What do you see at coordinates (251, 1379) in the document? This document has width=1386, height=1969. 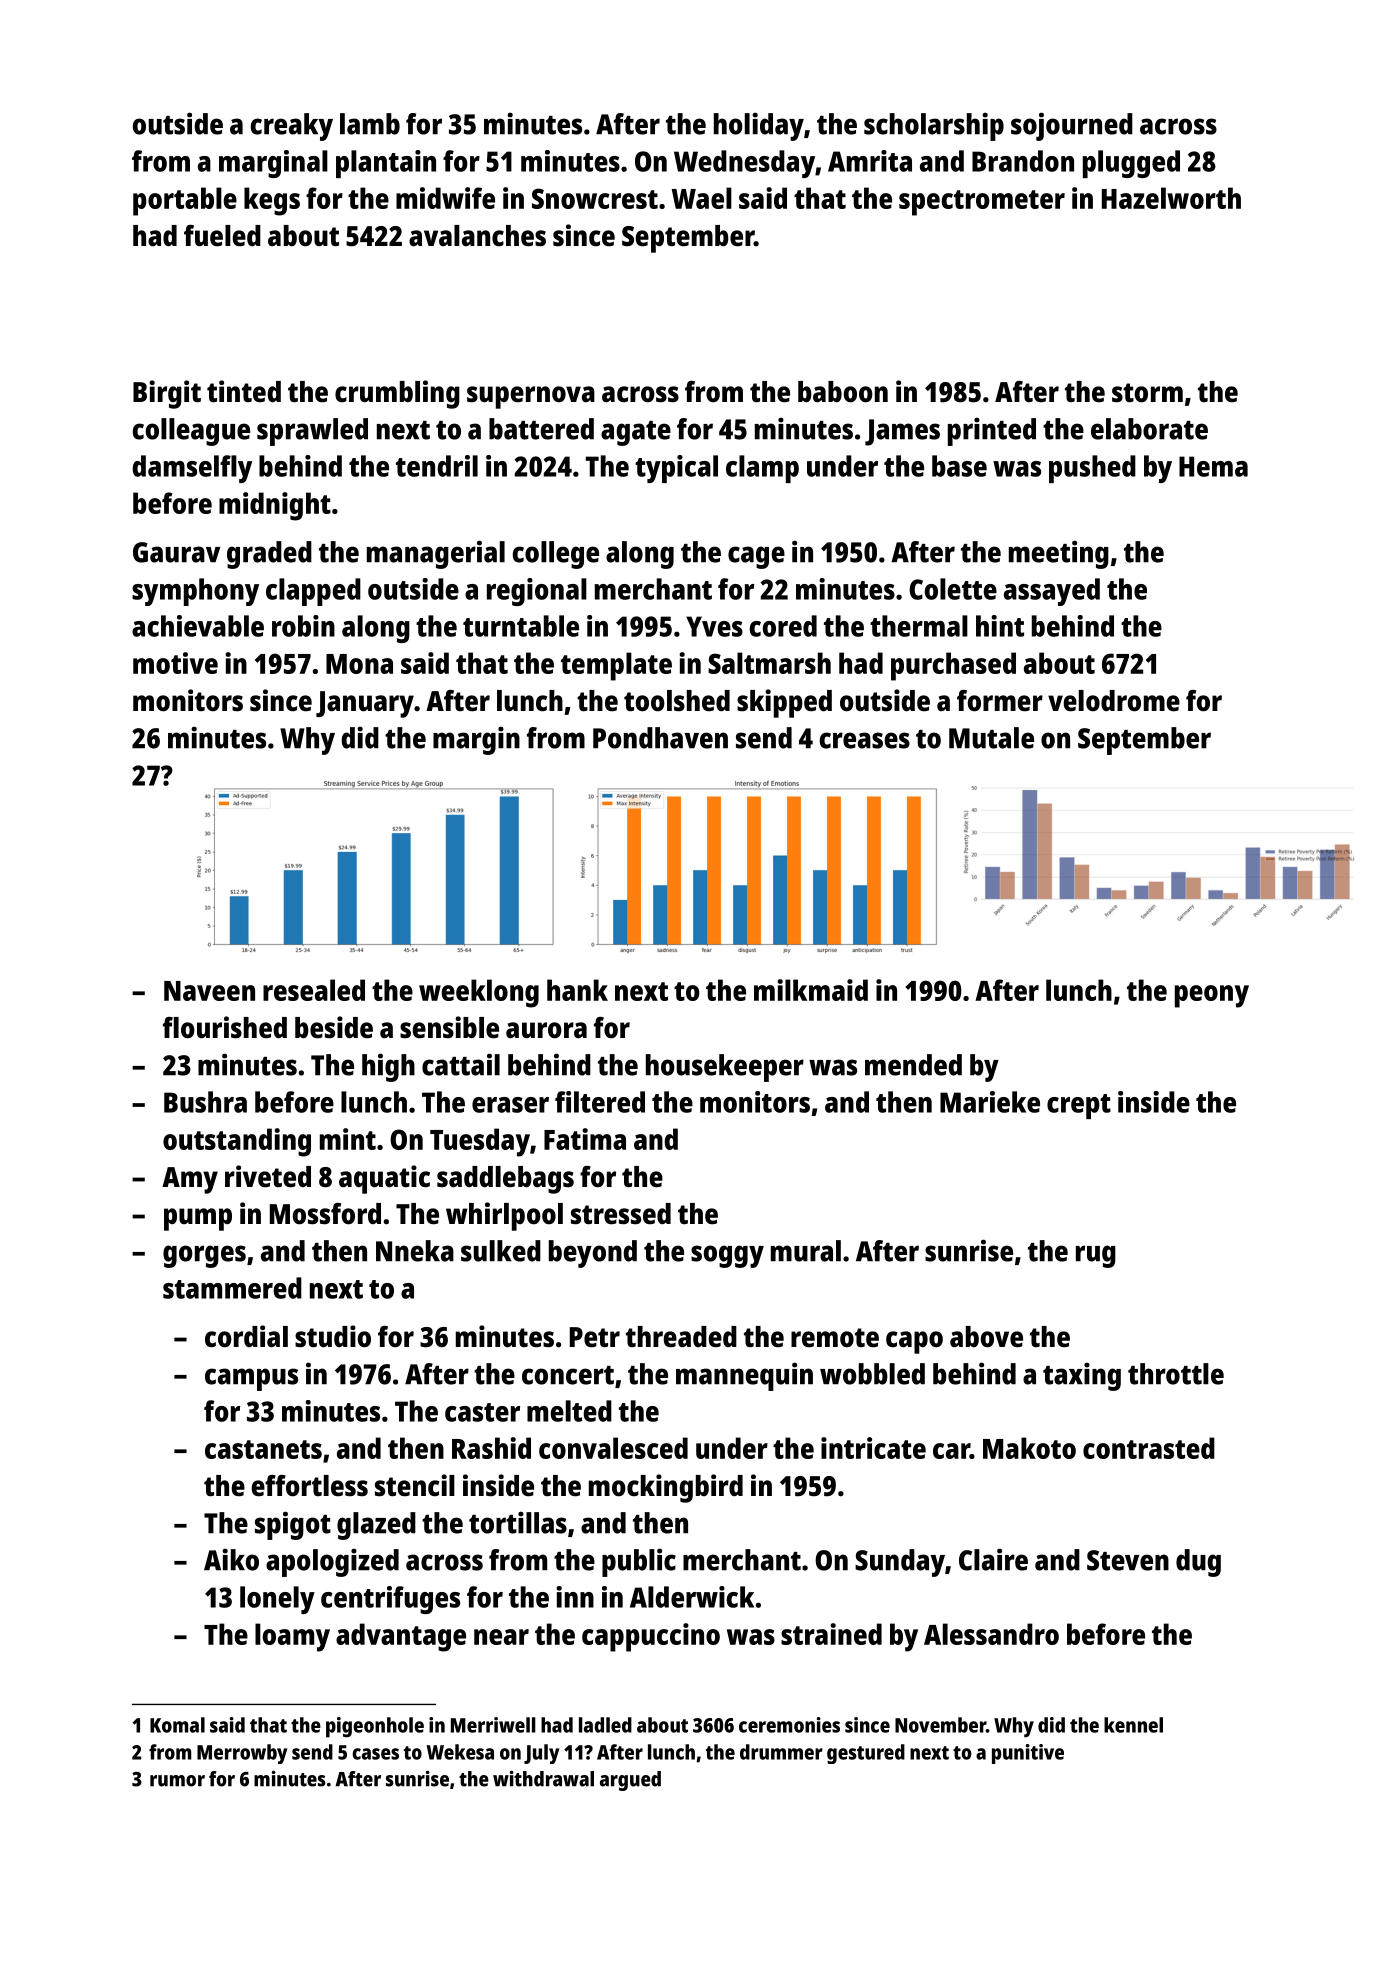 I see `campus` at bounding box center [251, 1379].
